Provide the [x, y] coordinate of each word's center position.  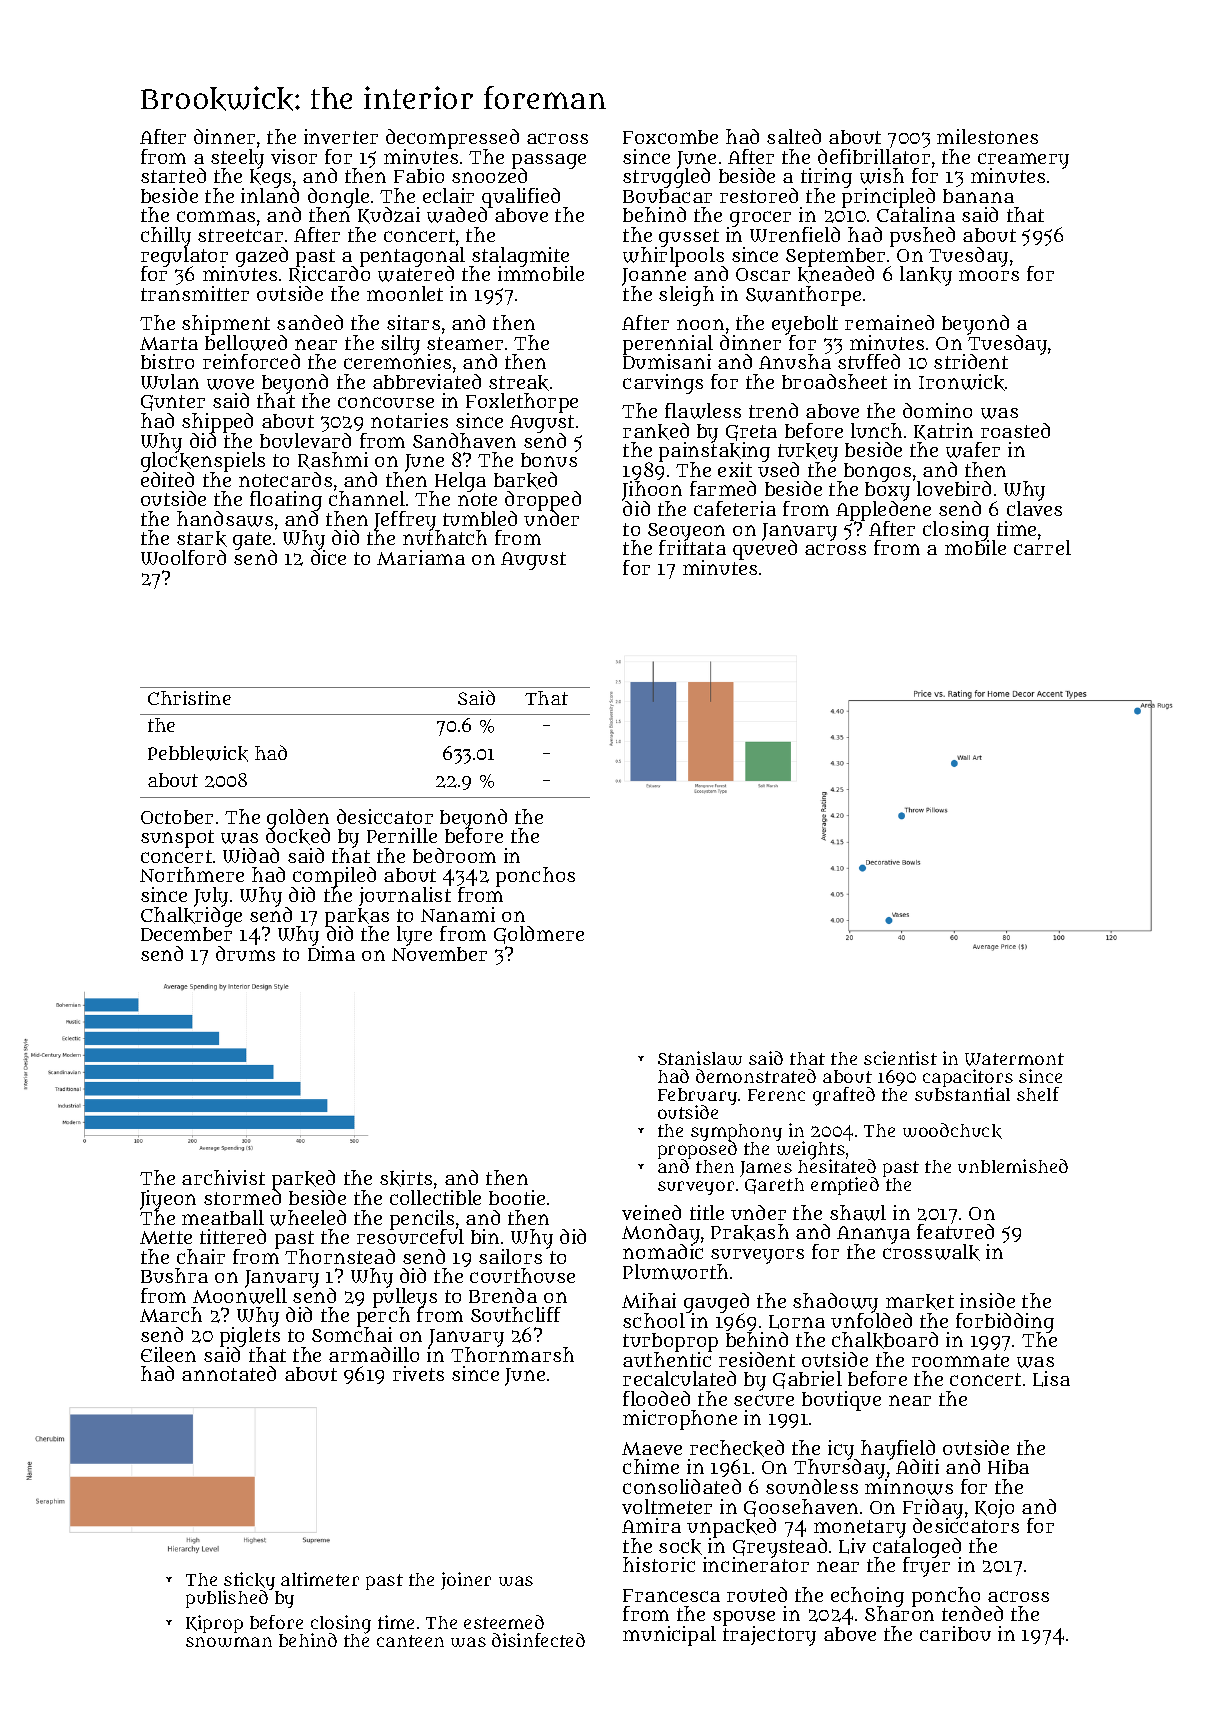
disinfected [538, 1640]
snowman [229, 1642]
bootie [517, 1197]
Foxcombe [670, 137]
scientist [900, 1058]
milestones [987, 136]
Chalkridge [191, 917]
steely [237, 159]
